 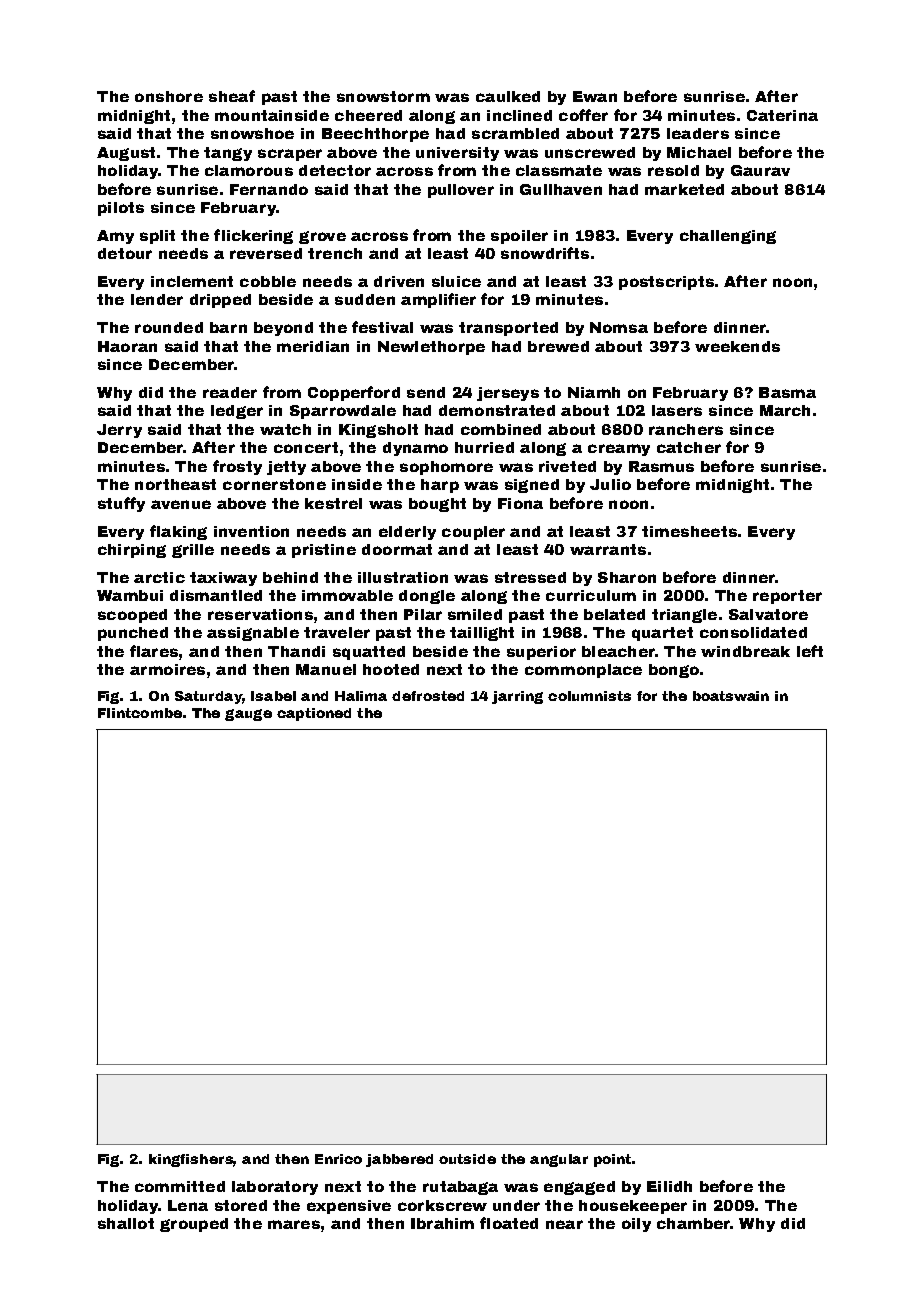 What do you see at coordinates (517, 697) in the screenshot?
I see `jarring` at bounding box center [517, 697].
